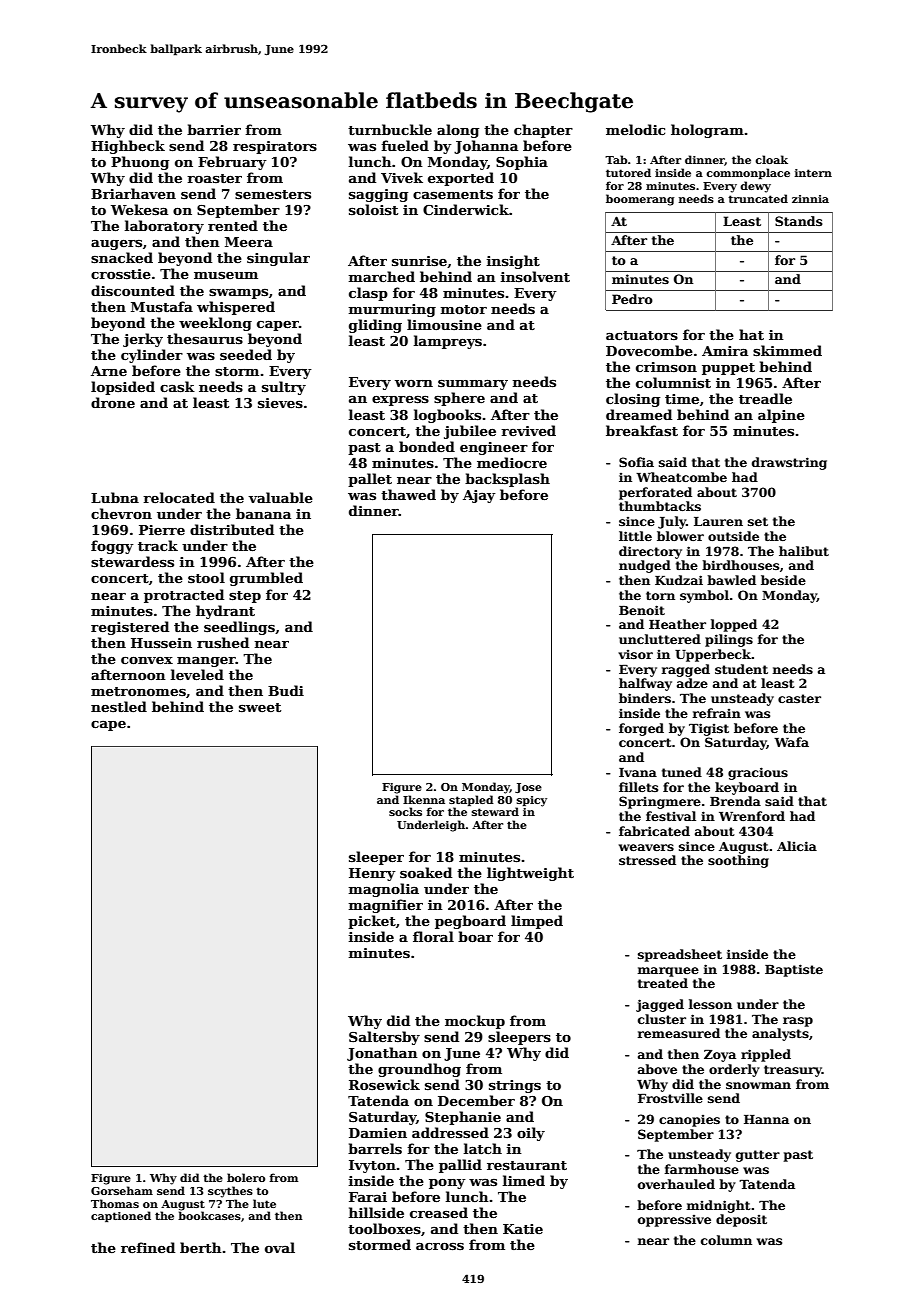 This screenshot has height=1308, width=924. What do you see at coordinates (372, 922) in the screenshot?
I see `picket` at bounding box center [372, 922].
